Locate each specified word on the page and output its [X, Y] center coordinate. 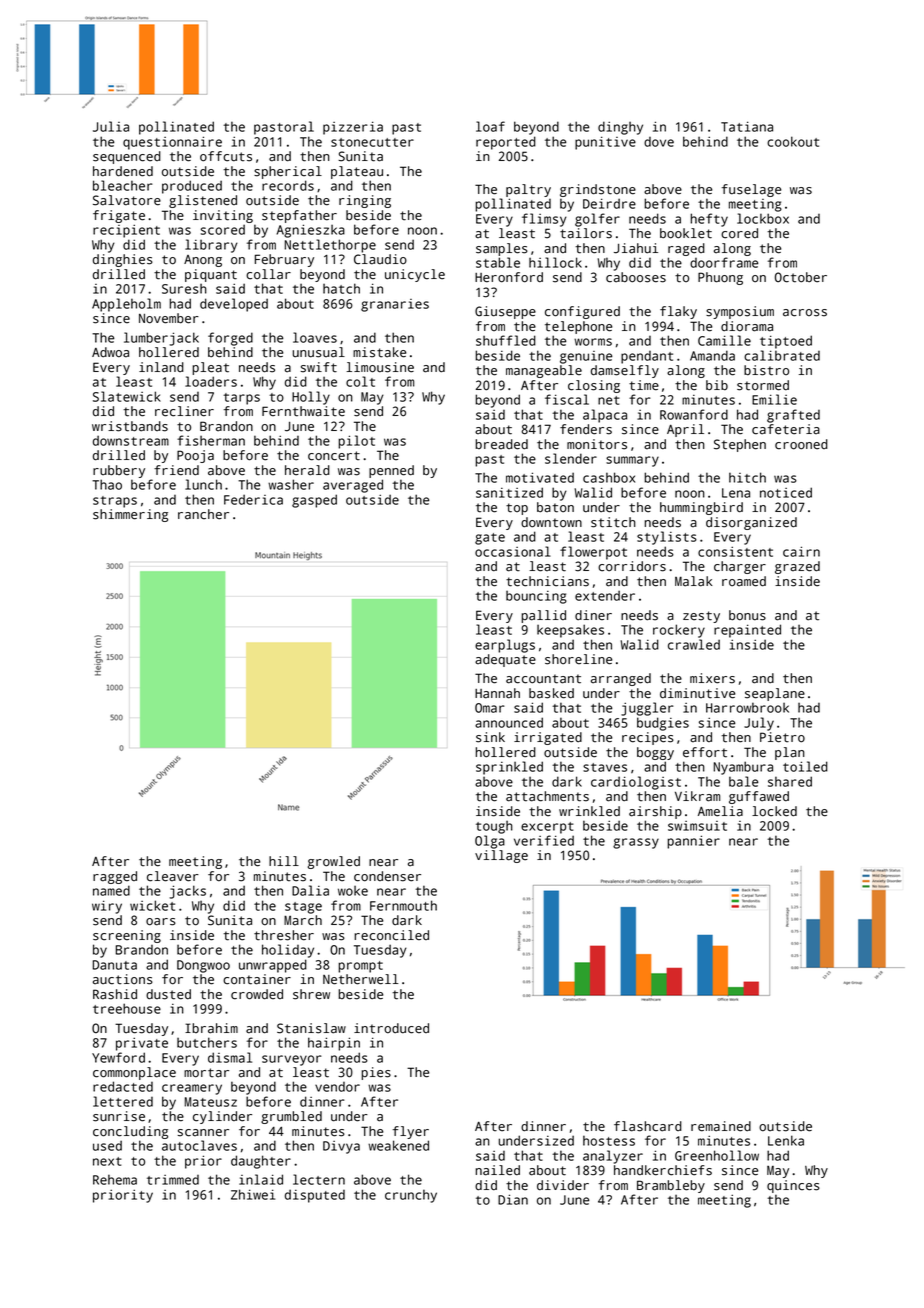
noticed [786, 492]
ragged [115, 877]
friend [176, 470]
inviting [223, 216]
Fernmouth [403, 905]
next [107, 1161]
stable [498, 262]
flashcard [648, 1126]
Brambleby [671, 1186]
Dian [513, 1199]
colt [360, 381]
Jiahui [636, 248]
